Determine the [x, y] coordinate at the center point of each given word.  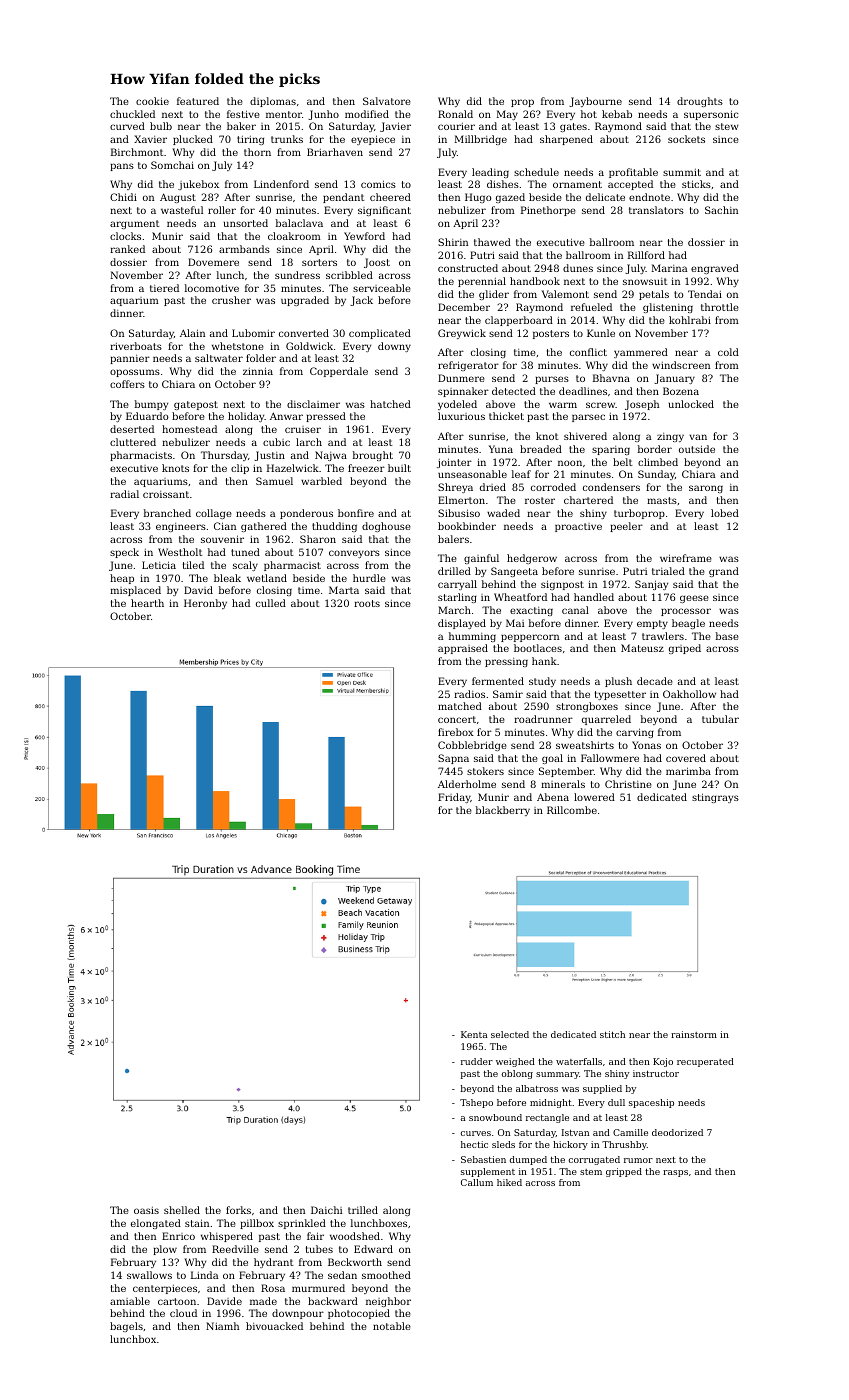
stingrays [715, 798]
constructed [468, 268]
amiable [130, 1301]
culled [271, 603]
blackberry [503, 811]
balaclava [299, 223]
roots [367, 603]
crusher [231, 300]
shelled [182, 1210]
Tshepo [476, 1103]
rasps [675, 1173]
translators [656, 210]
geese [694, 599]
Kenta [474, 1034]
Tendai [705, 294]
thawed [492, 242]
